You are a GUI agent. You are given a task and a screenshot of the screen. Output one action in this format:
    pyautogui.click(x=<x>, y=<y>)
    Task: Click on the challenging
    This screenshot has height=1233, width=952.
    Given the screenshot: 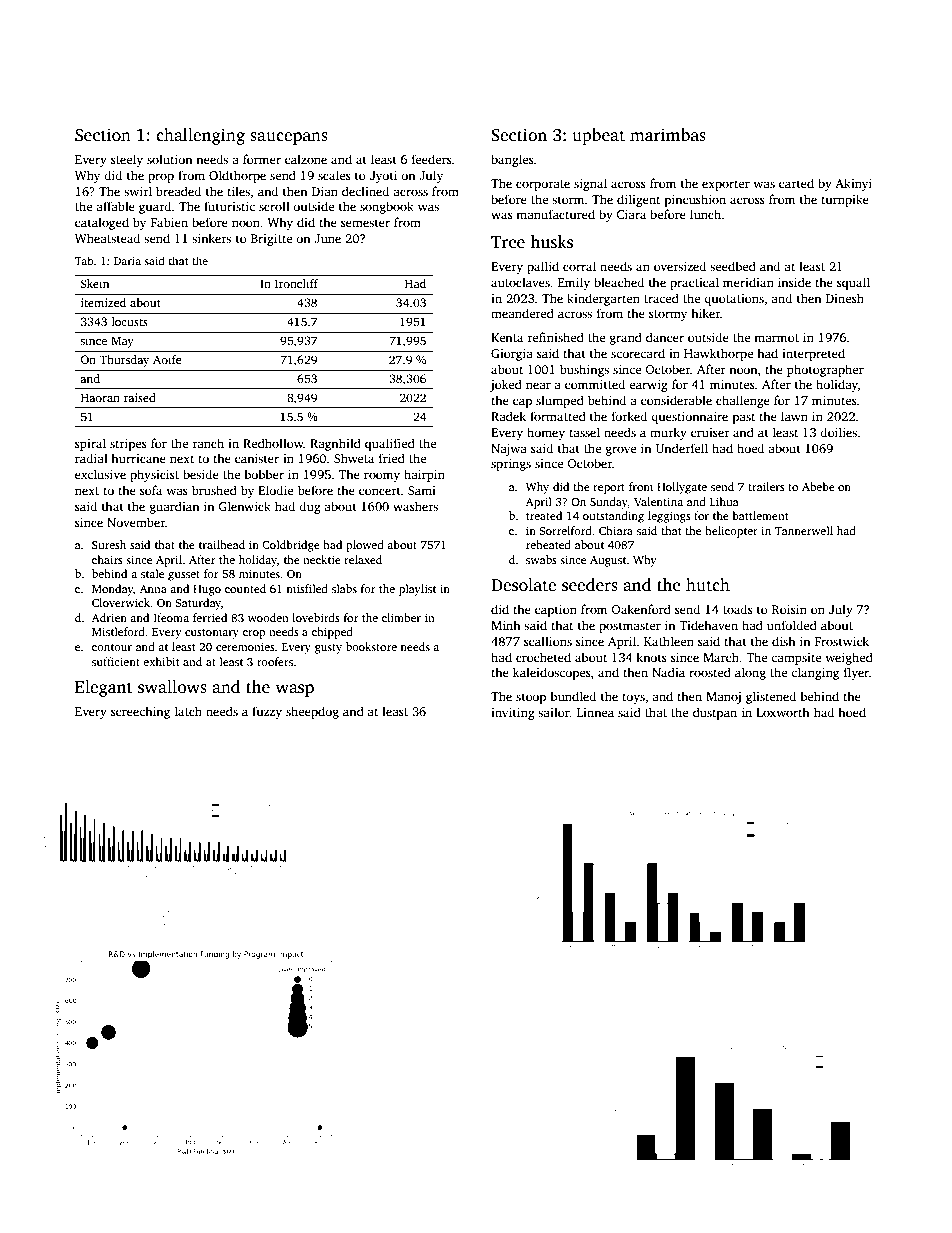 What is the action you would take?
    pyautogui.click(x=200, y=136)
